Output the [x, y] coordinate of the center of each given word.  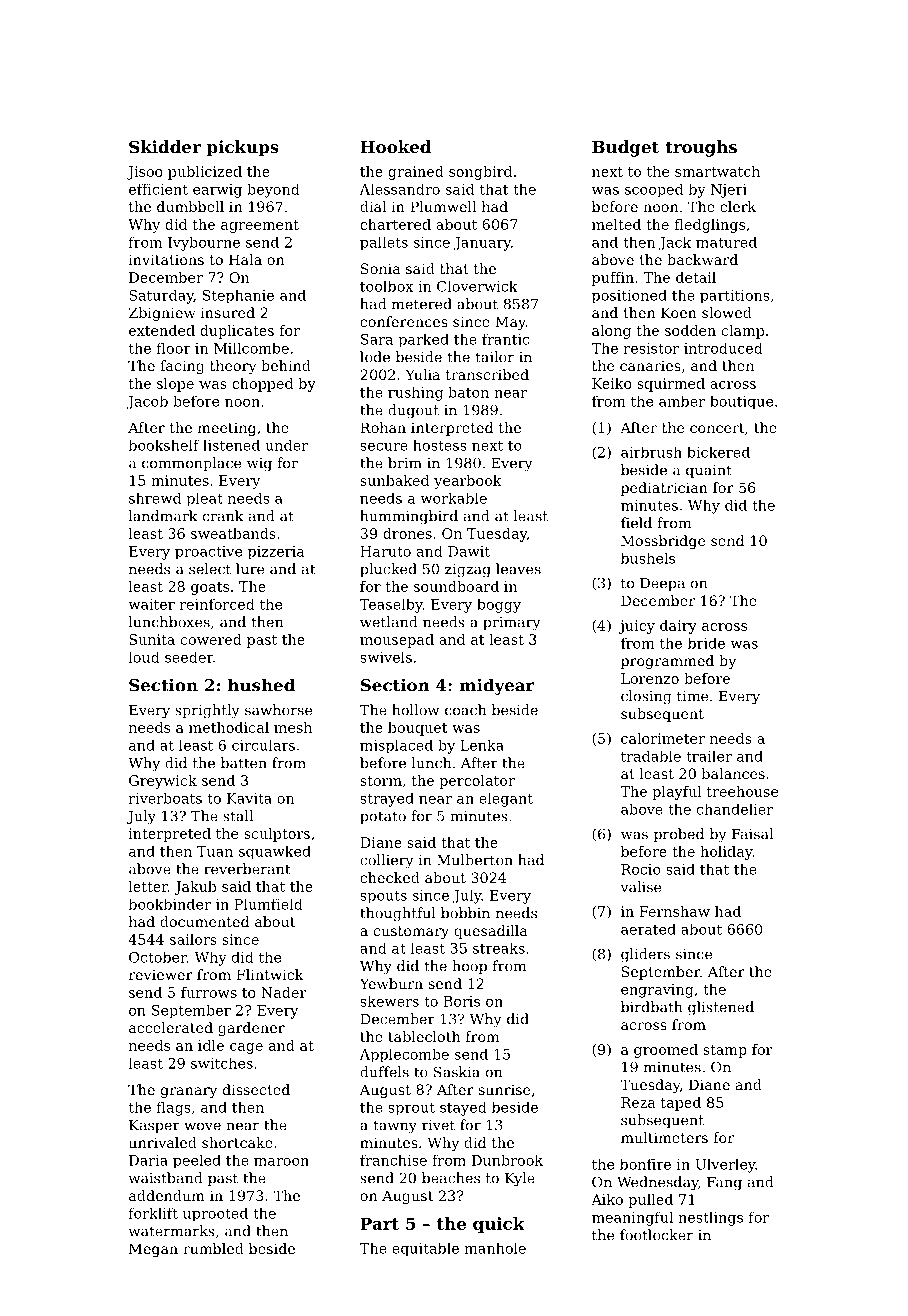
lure [250, 569]
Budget [625, 148]
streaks [499, 948]
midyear [497, 686]
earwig [217, 191]
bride [706, 643]
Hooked [395, 146]
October [158, 957]
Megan [153, 1250]
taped [681, 1104]
